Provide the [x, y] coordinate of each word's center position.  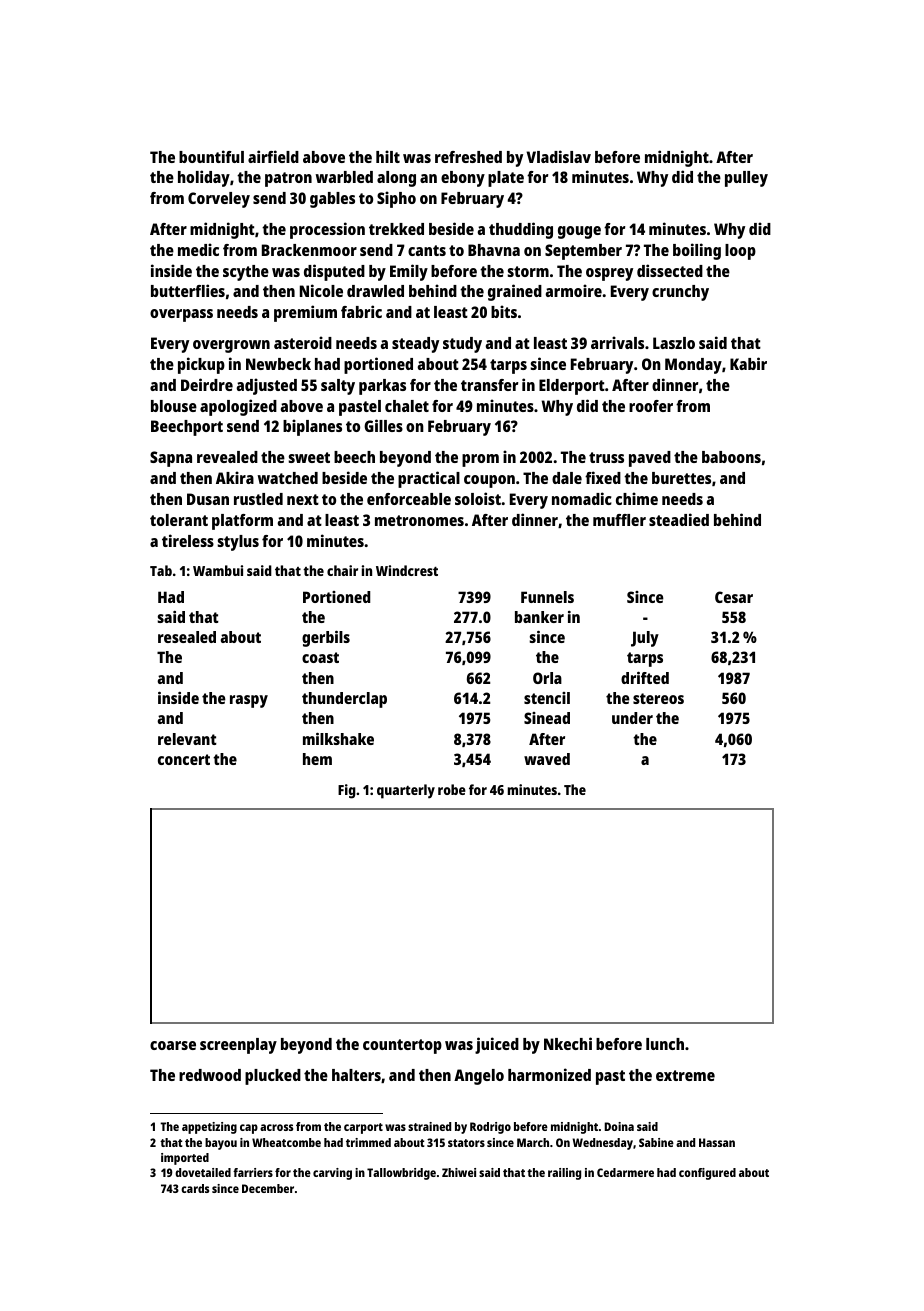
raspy [249, 701]
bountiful [211, 156]
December [268, 1188]
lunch [665, 1044]
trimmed [368, 1142]
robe [452, 789]
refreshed [468, 157]
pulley [746, 179]
